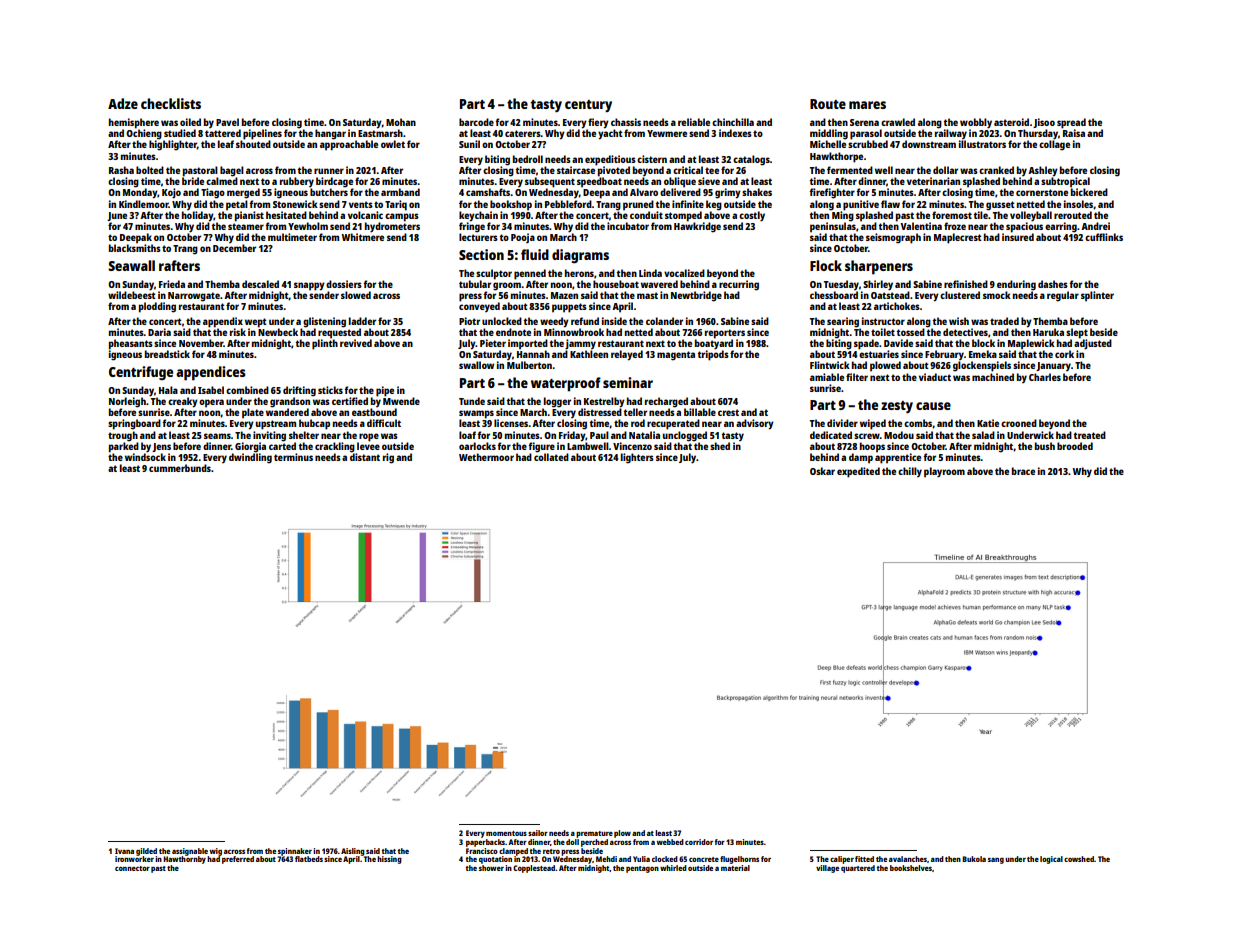 This page has height=952, width=1233. I want to click on Rasha, so click(121, 170).
